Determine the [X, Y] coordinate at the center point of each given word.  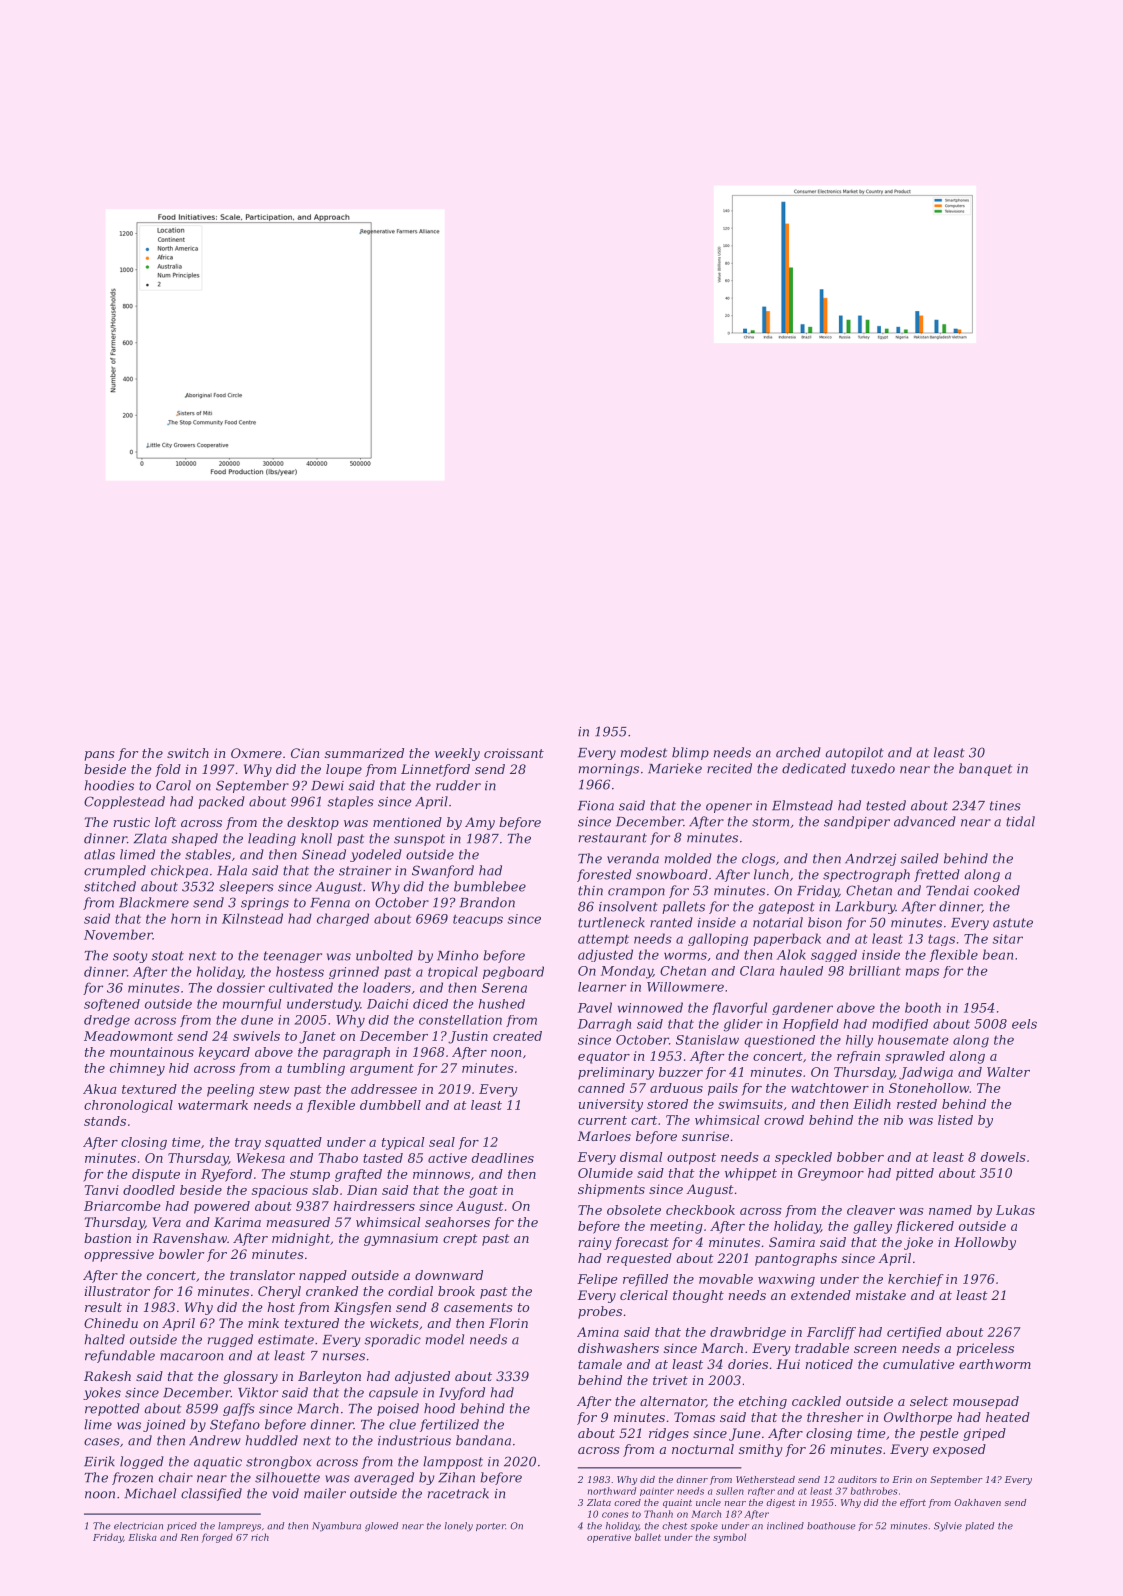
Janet [317, 1037]
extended [821, 1295]
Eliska [142, 1537]
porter [490, 1527]
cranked [332, 1291]
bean [998, 954]
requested [639, 1259]
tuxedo [873, 768]
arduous [676, 1088]
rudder [458, 785]
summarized [364, 753]
